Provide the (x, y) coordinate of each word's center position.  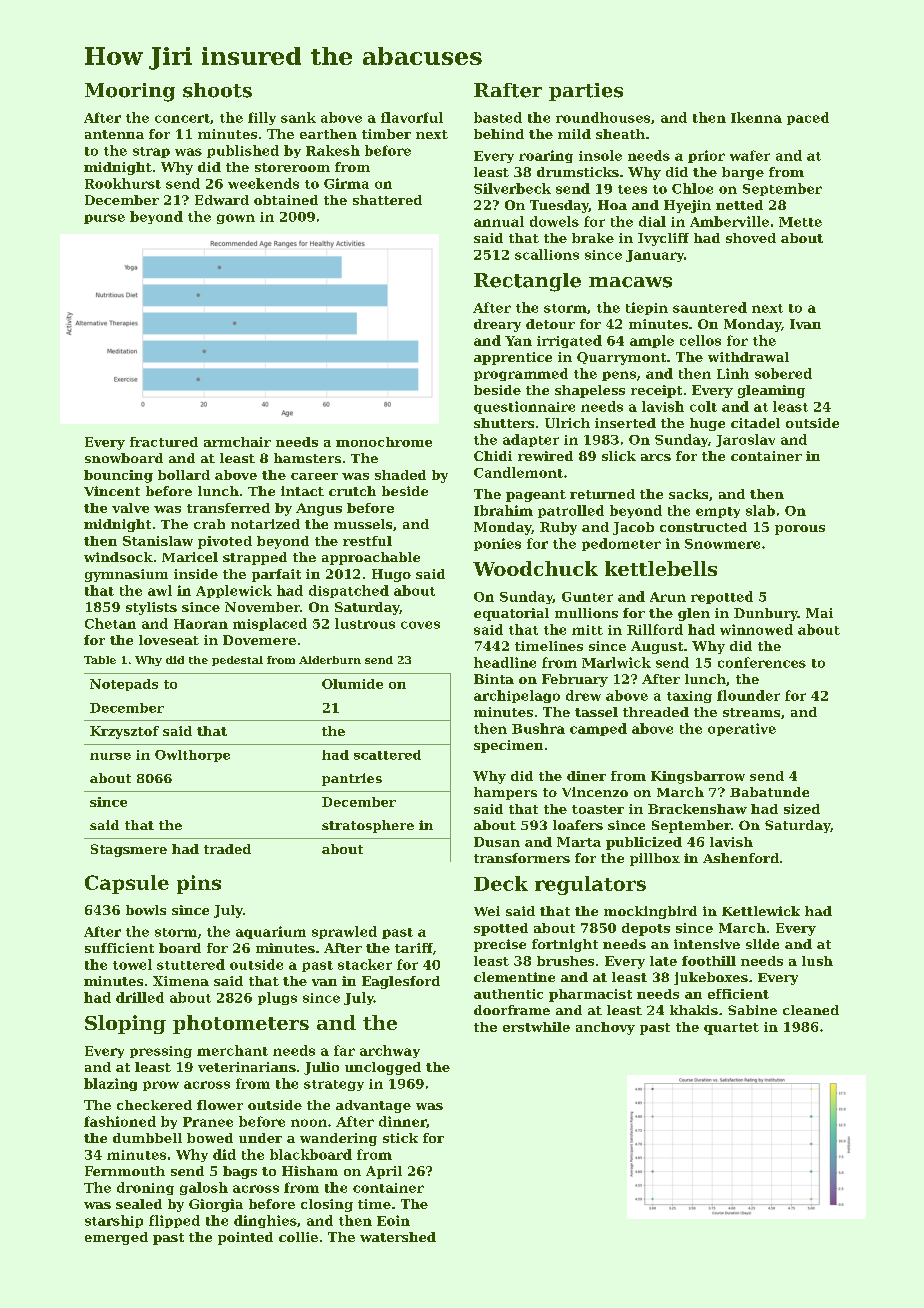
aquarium (271, 932)
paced (808, 118)
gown (236, 219)
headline (505, 662)
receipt (656, 391)
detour (550, 324)
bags (240, 1172)
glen (694, 614)
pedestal (237, 661)
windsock (118, 557)
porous (800, 530)
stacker (365, 964)
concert (182, 118)
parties (586, 92)
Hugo (391, 575)
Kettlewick (761, 911)
